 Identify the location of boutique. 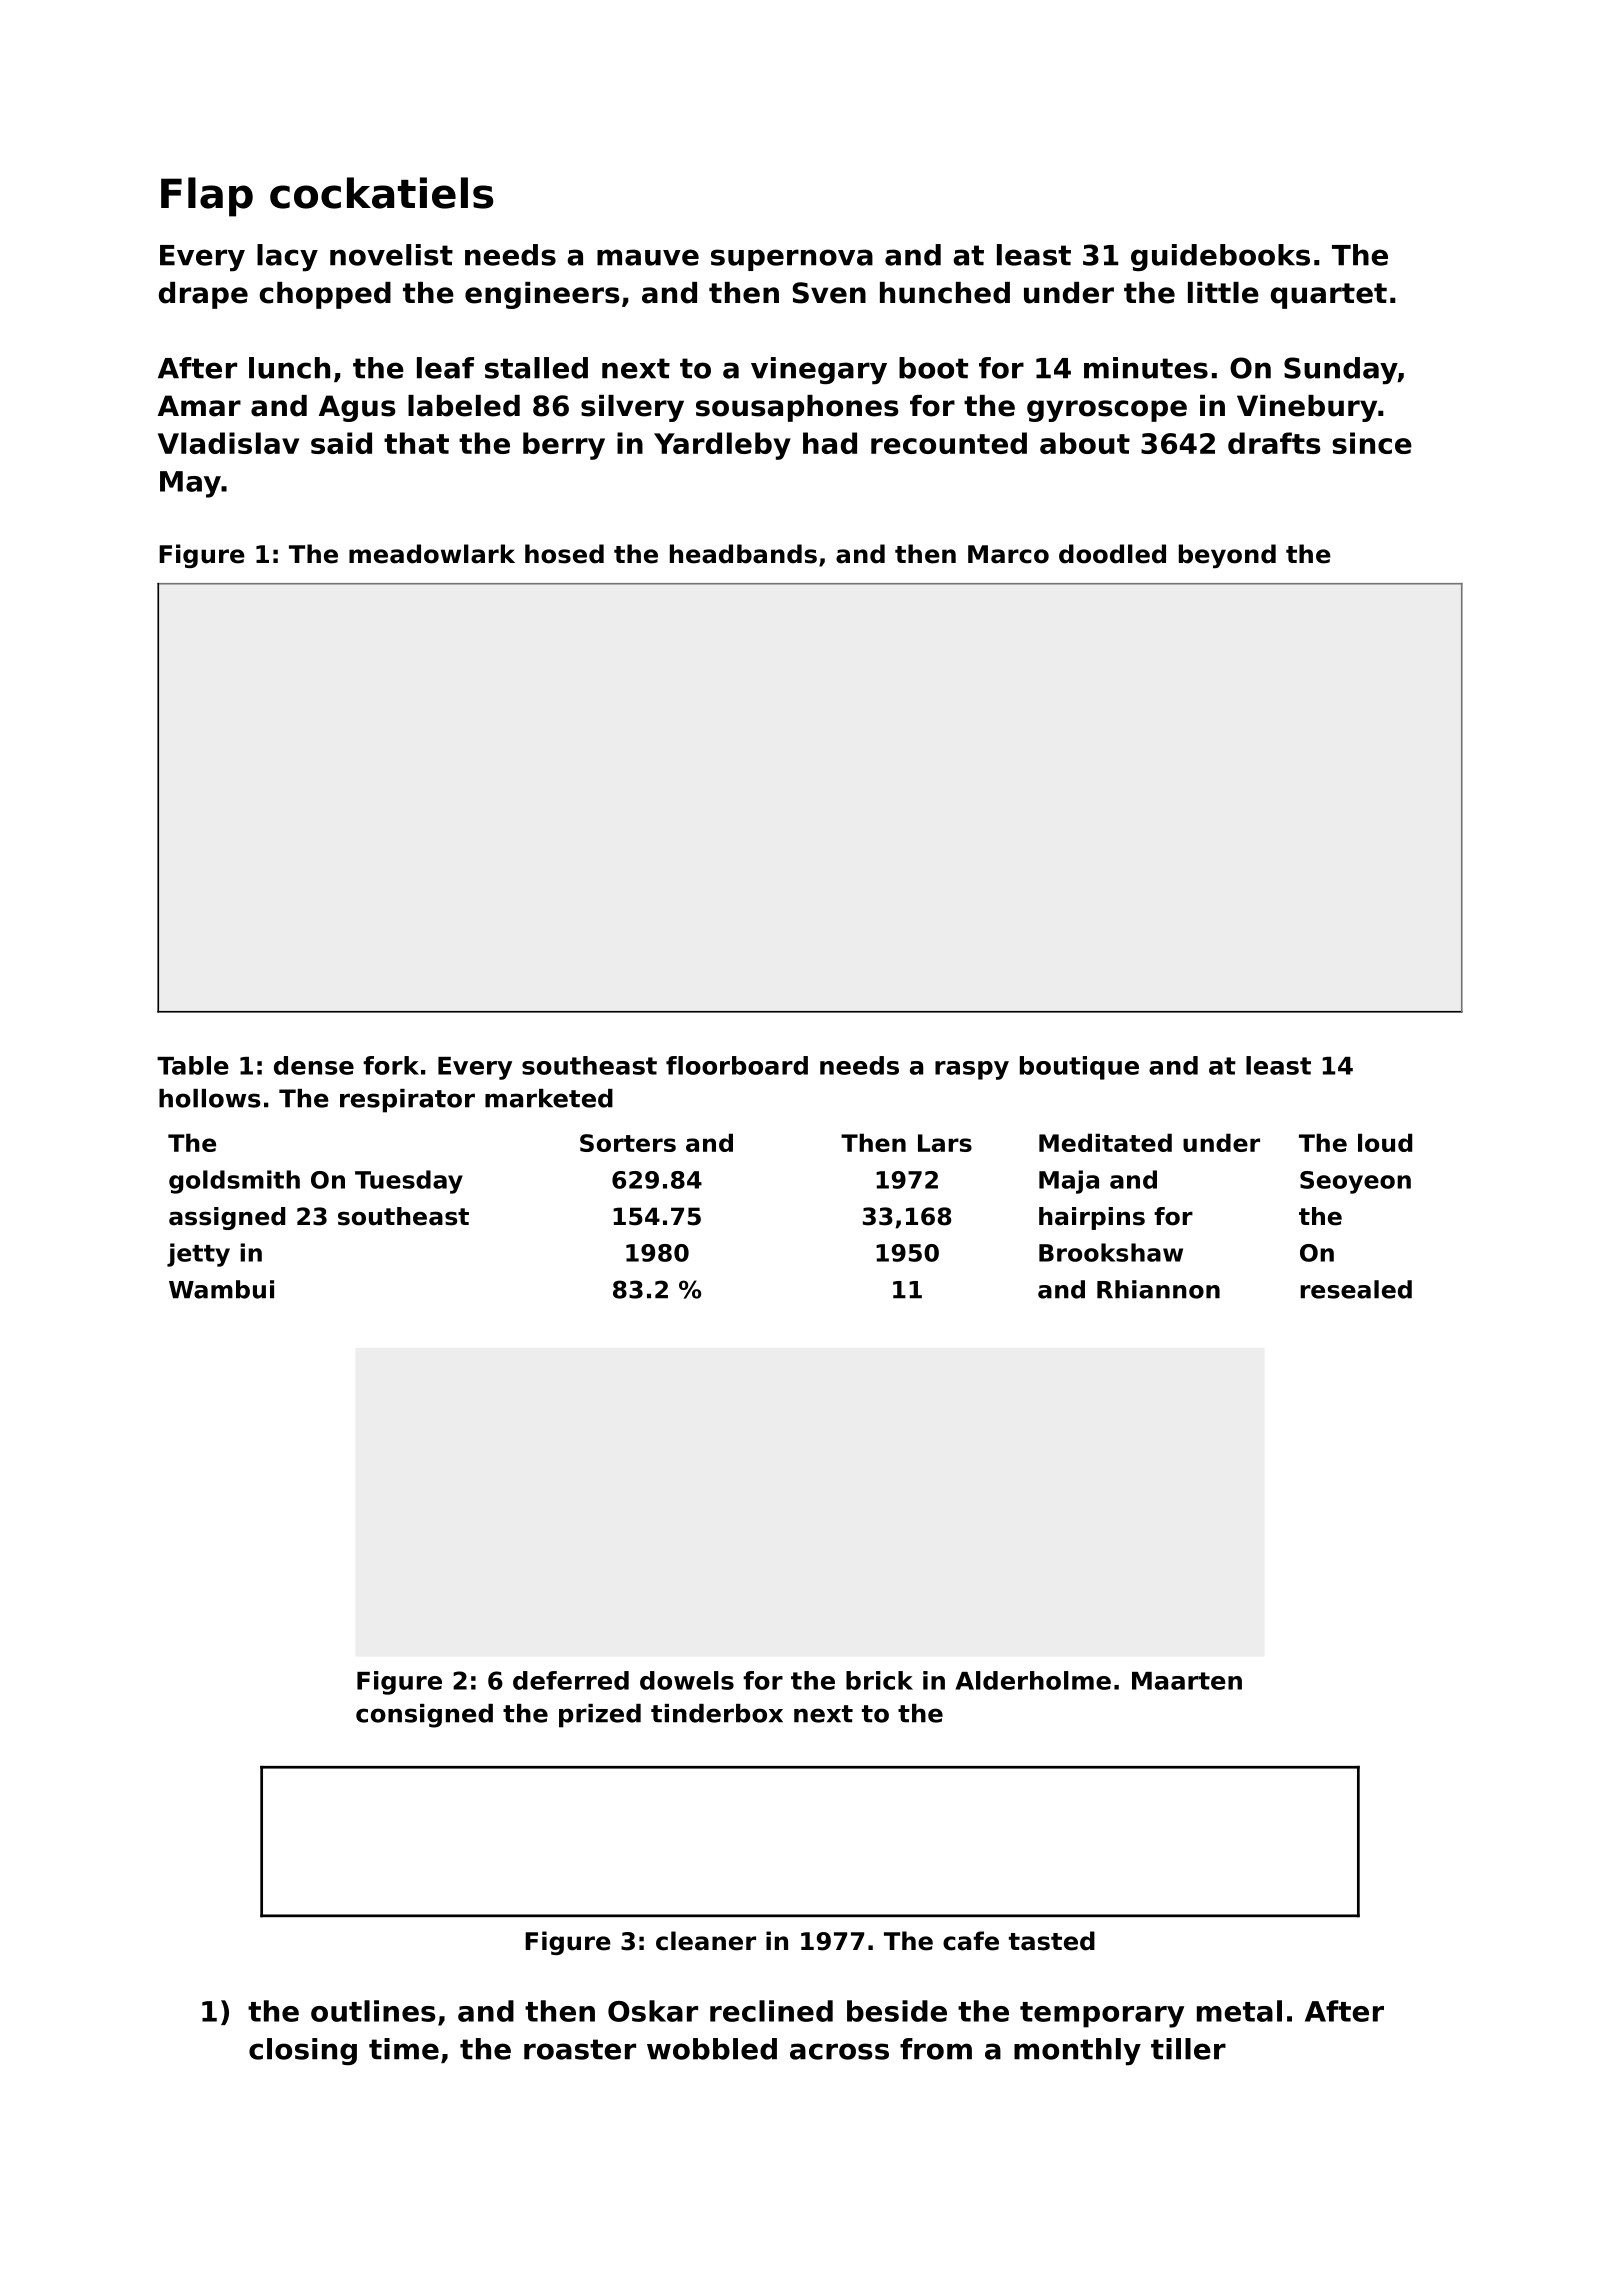
(1079, 1068).
